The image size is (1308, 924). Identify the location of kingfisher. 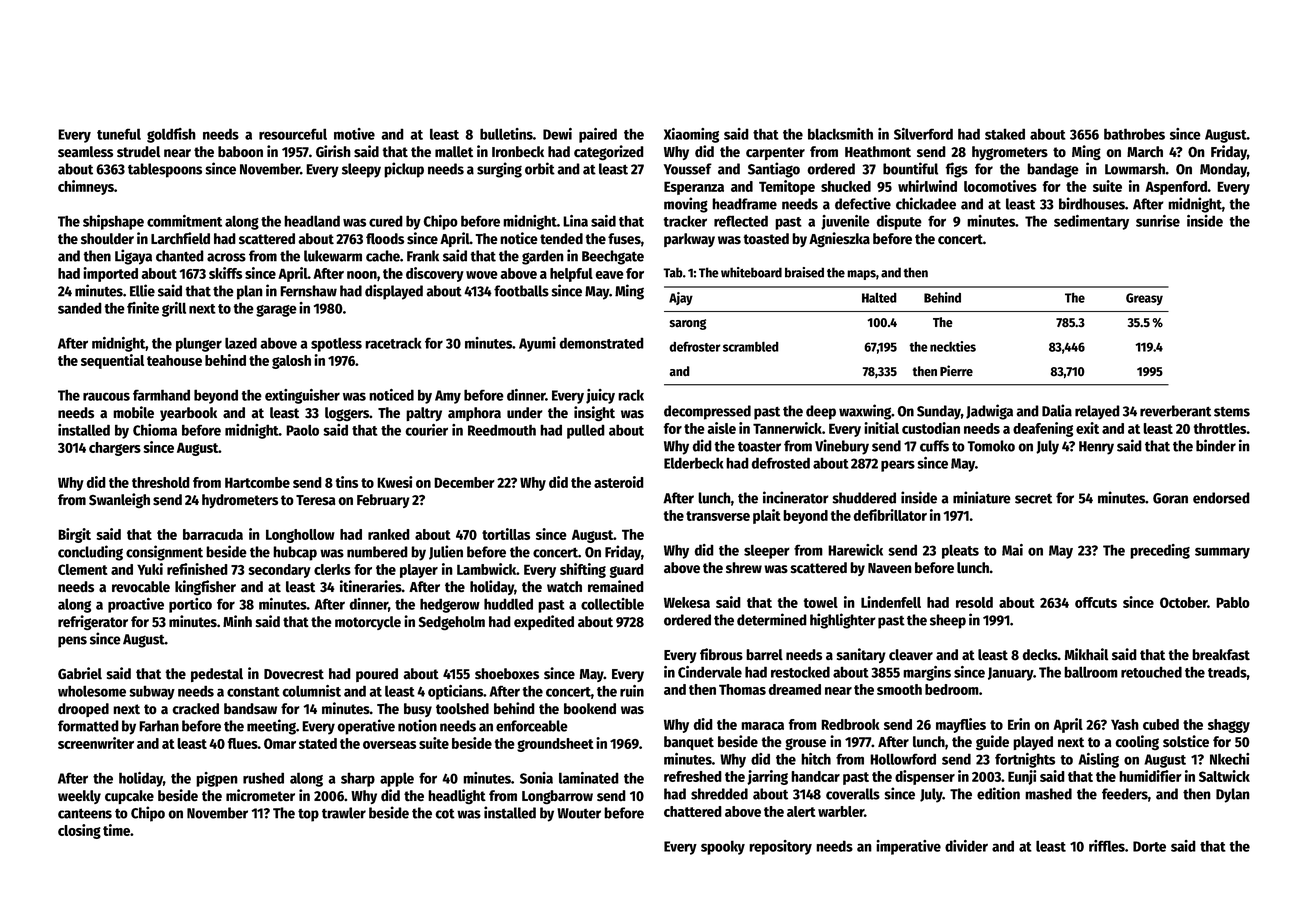
(205, 587).
